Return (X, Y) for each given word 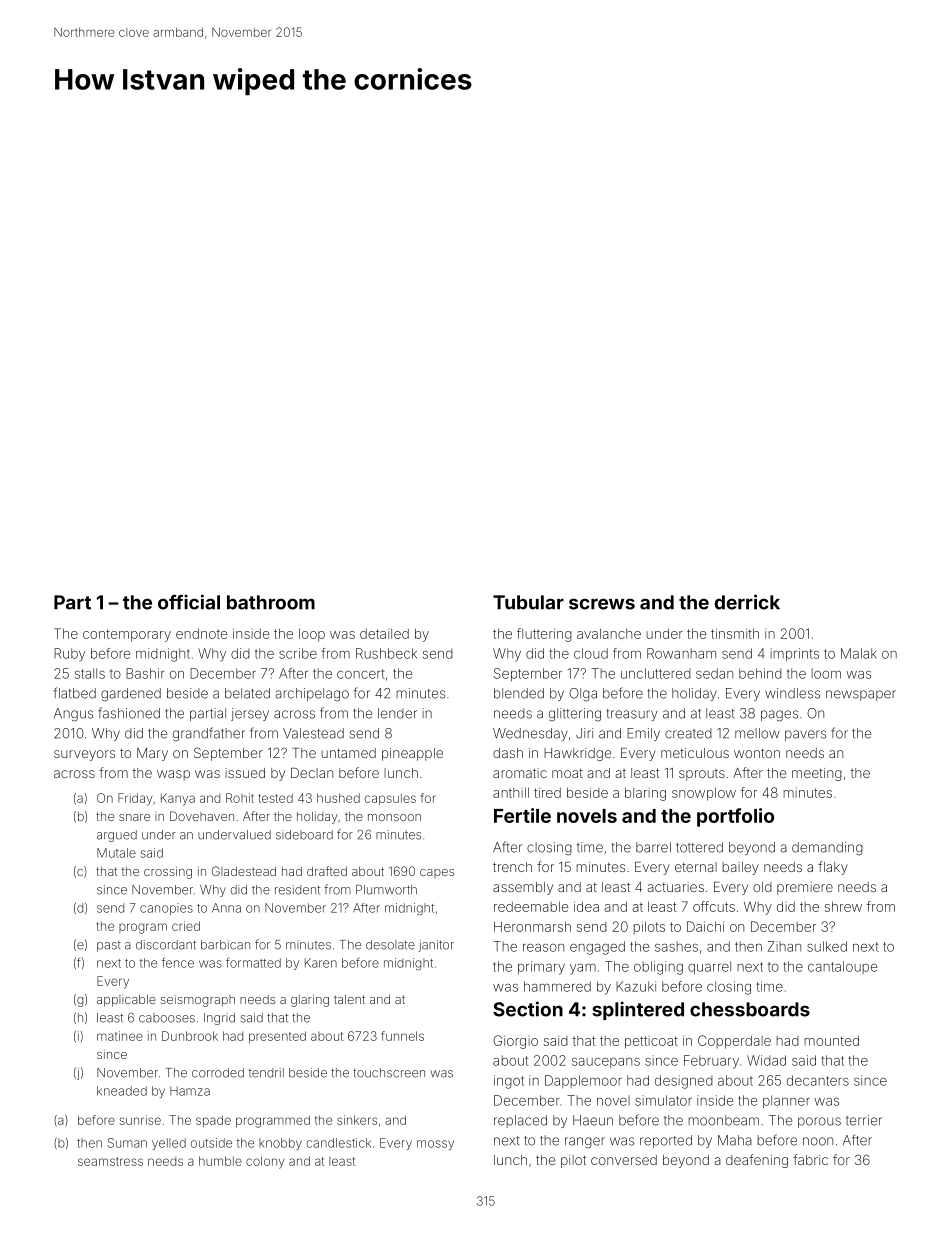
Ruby (69, 655)
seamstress (110, 1161)
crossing (168, 873)
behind (760, 673)
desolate (390, 945)
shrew (843, 906)
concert (361, 674)
